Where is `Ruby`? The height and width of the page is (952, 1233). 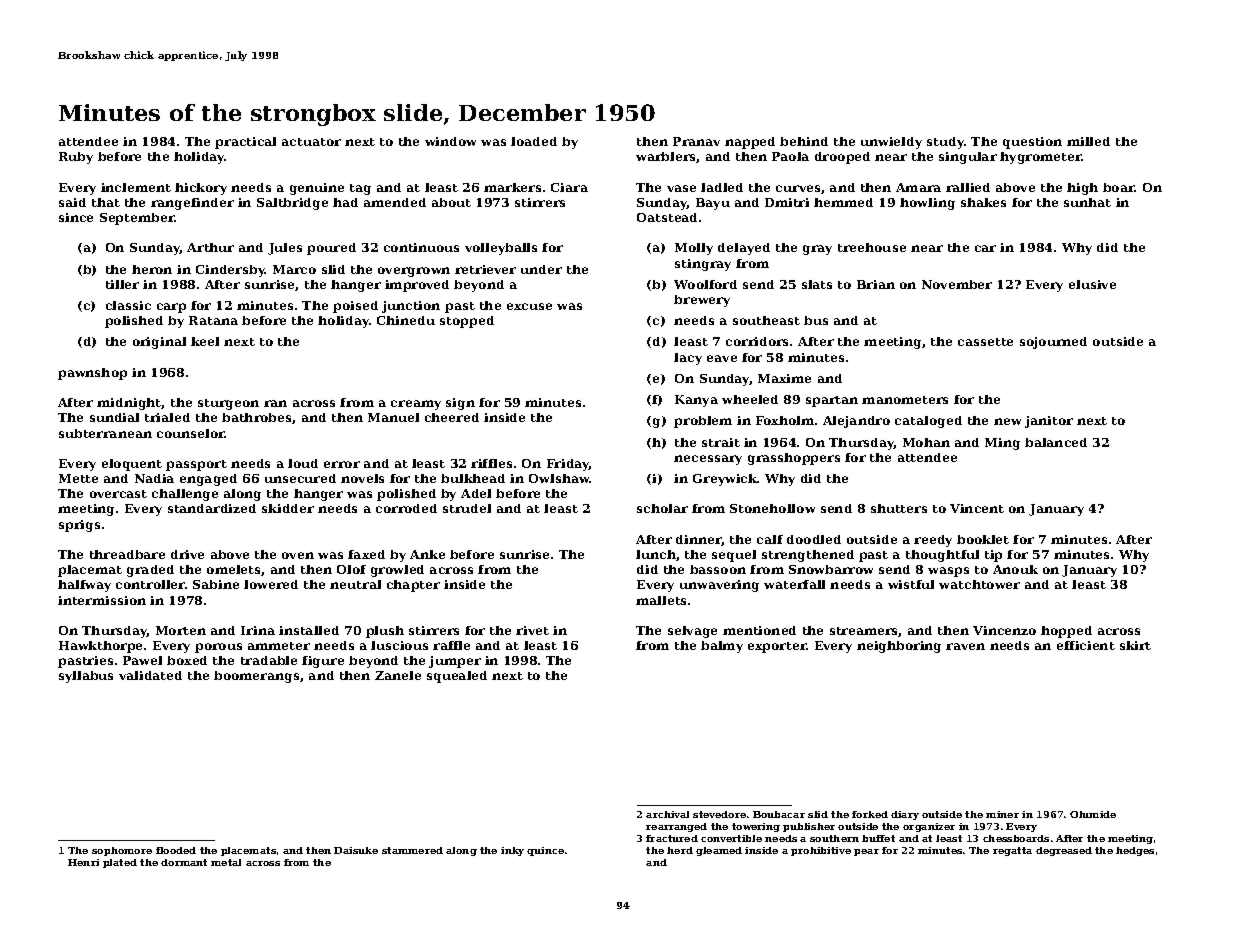 Ruby is located at coordinates (76, 158).
